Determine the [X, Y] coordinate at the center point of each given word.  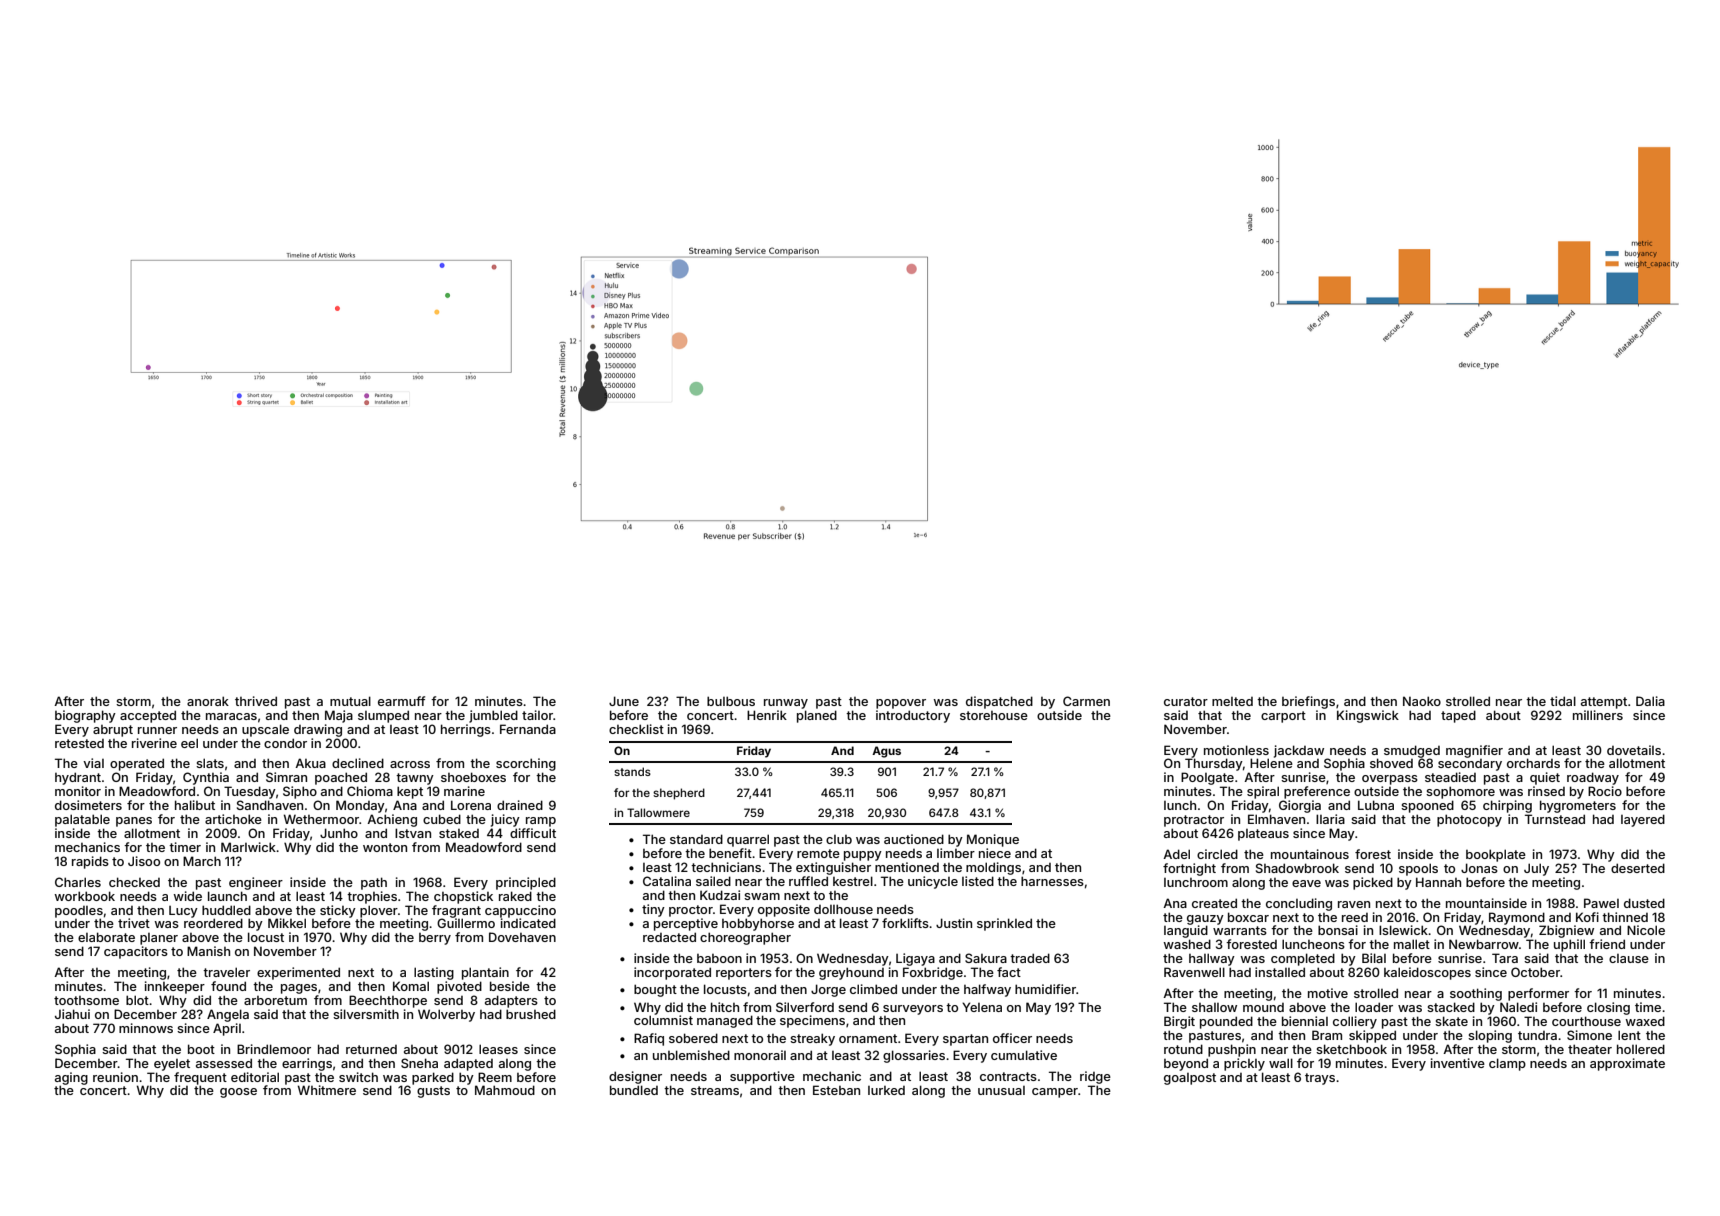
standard [696, 839]
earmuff [401, 701]
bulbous [731, 701]
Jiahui [72, 1014]
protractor [1194, 821]
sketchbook [1351, 1049]
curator [1186, 701]
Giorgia [1300, 806]
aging [71, 1078]
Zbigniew [1566, 931]
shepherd [679, 794]
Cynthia [206, 778]
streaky [812, 1039]
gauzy [1205, 920]
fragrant [456, 911]
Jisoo [144, 861]
